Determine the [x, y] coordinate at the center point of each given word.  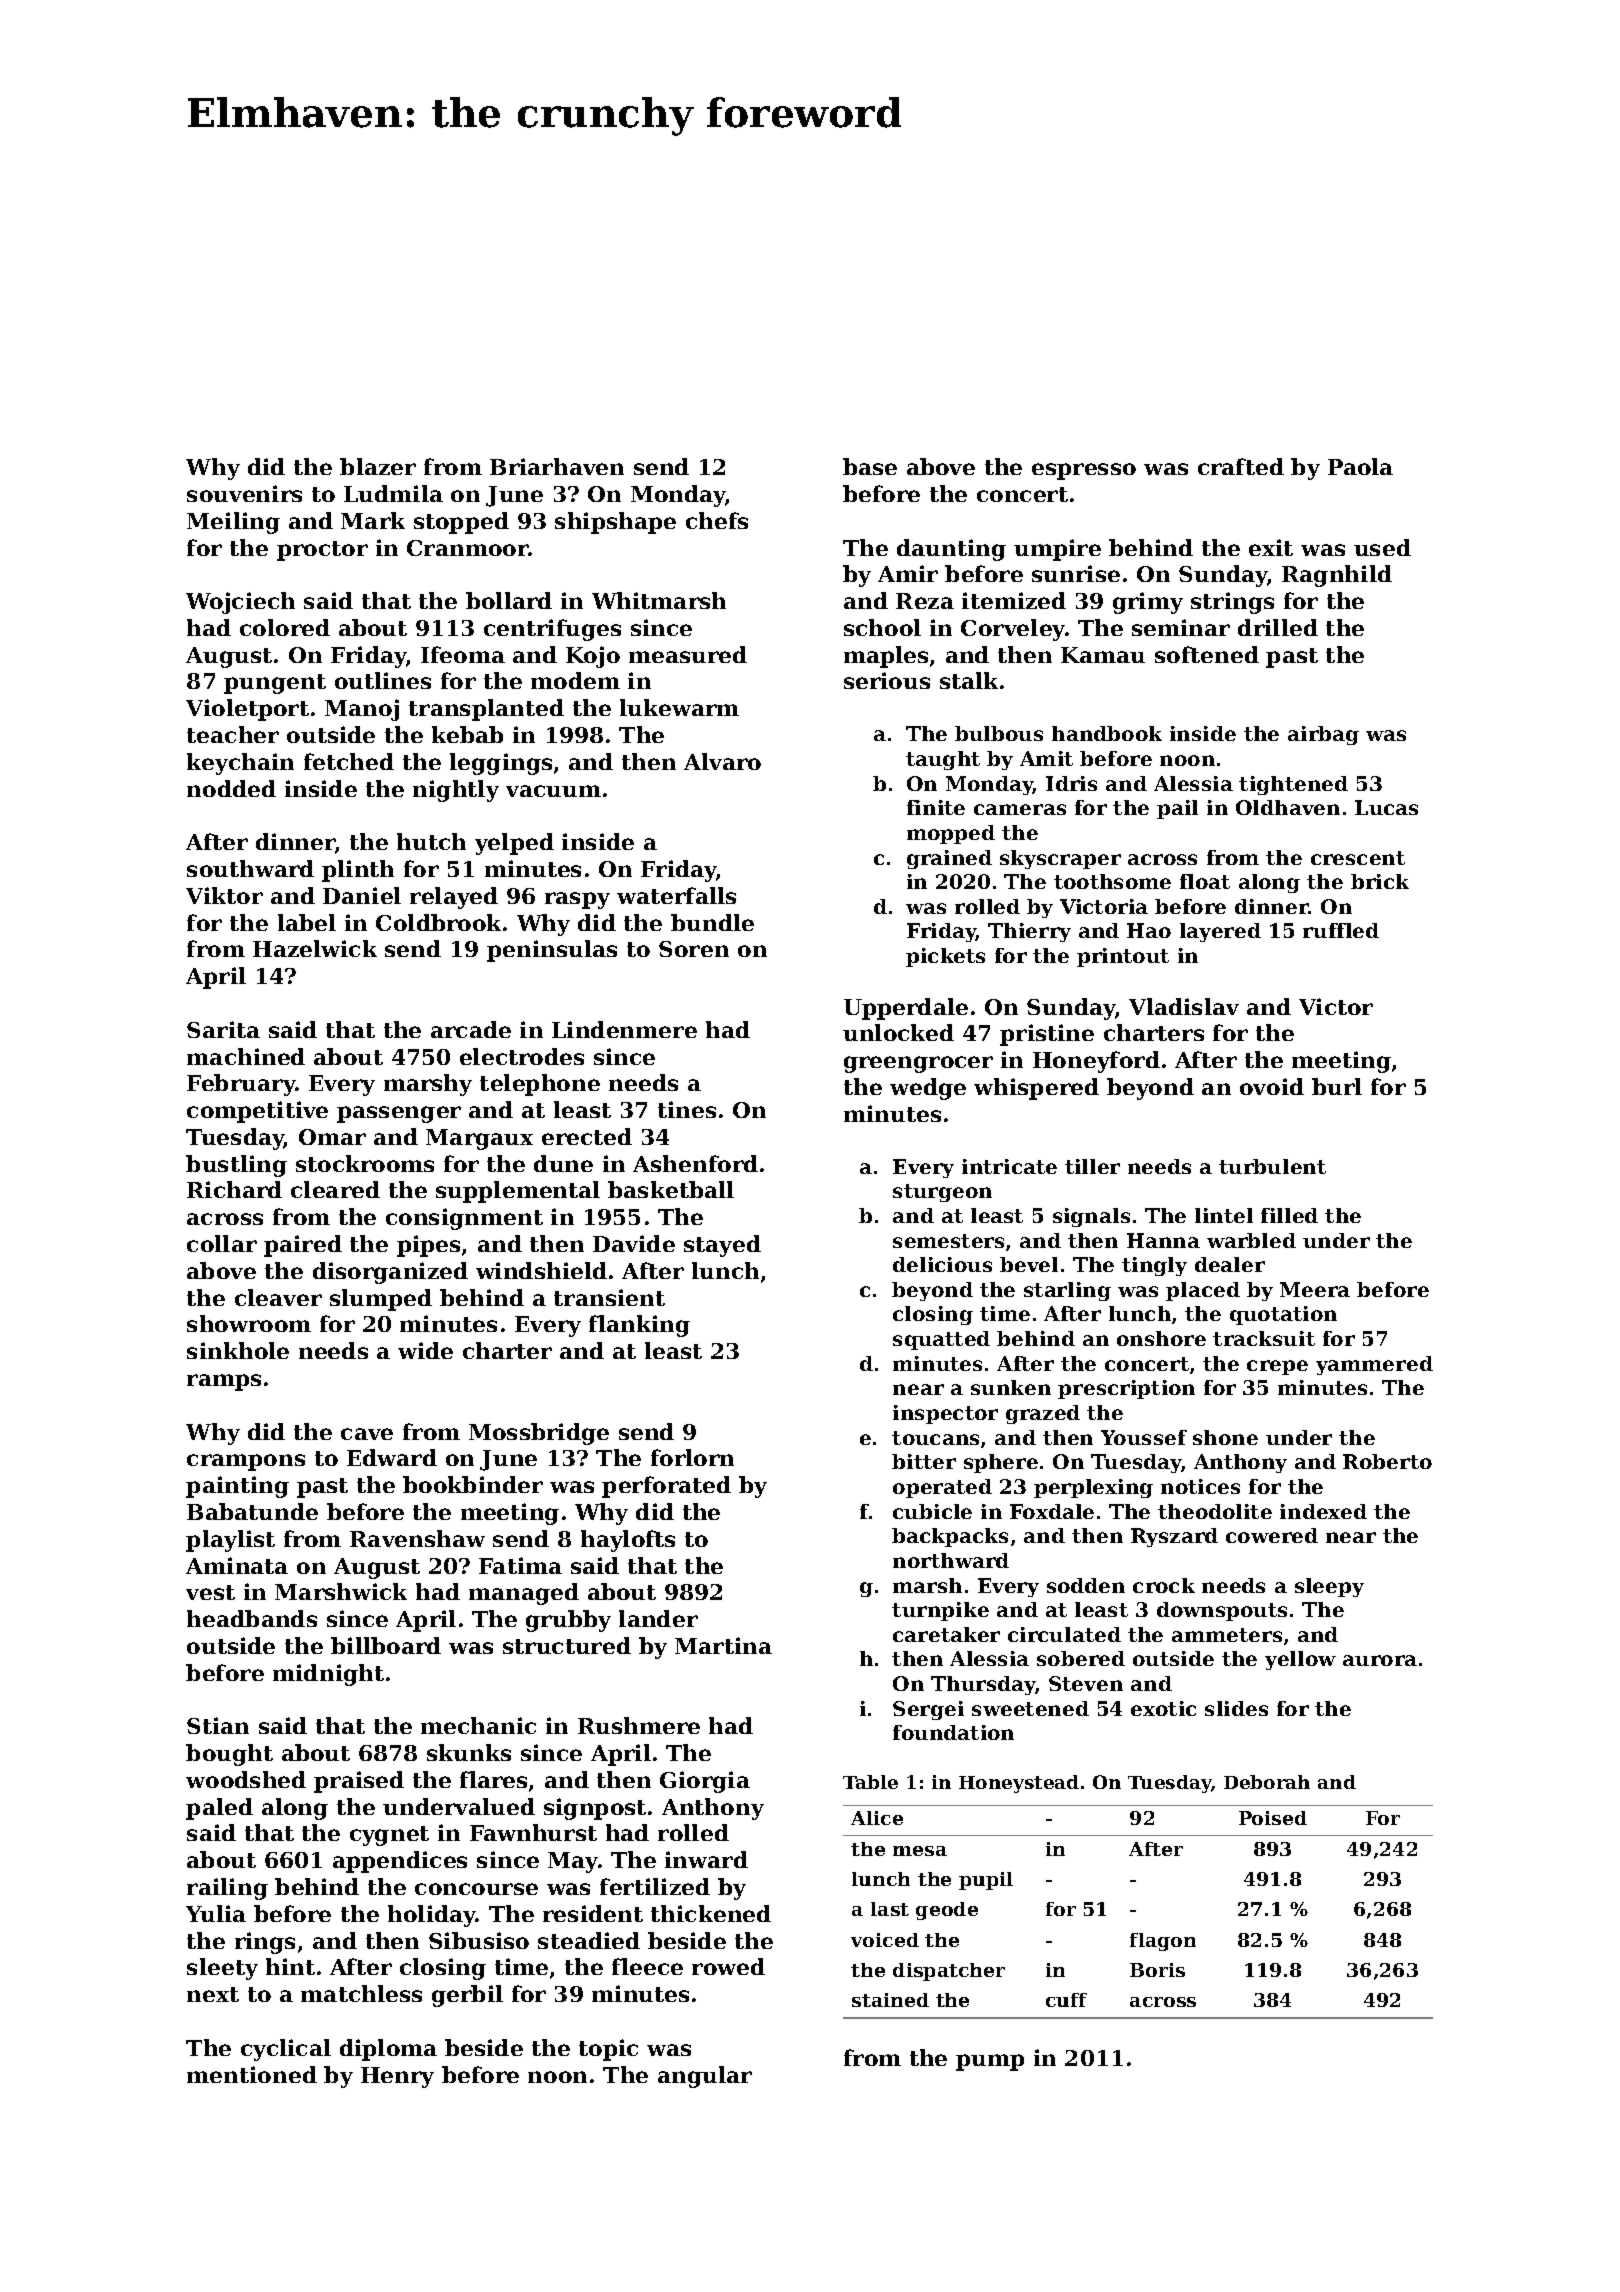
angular [705, 2077]
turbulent [1272, 1166]
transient [609, 1297]
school [882, 627]
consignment [464, 1219]
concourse [476, 1889]
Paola [1360, 466]
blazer [378, 466]
